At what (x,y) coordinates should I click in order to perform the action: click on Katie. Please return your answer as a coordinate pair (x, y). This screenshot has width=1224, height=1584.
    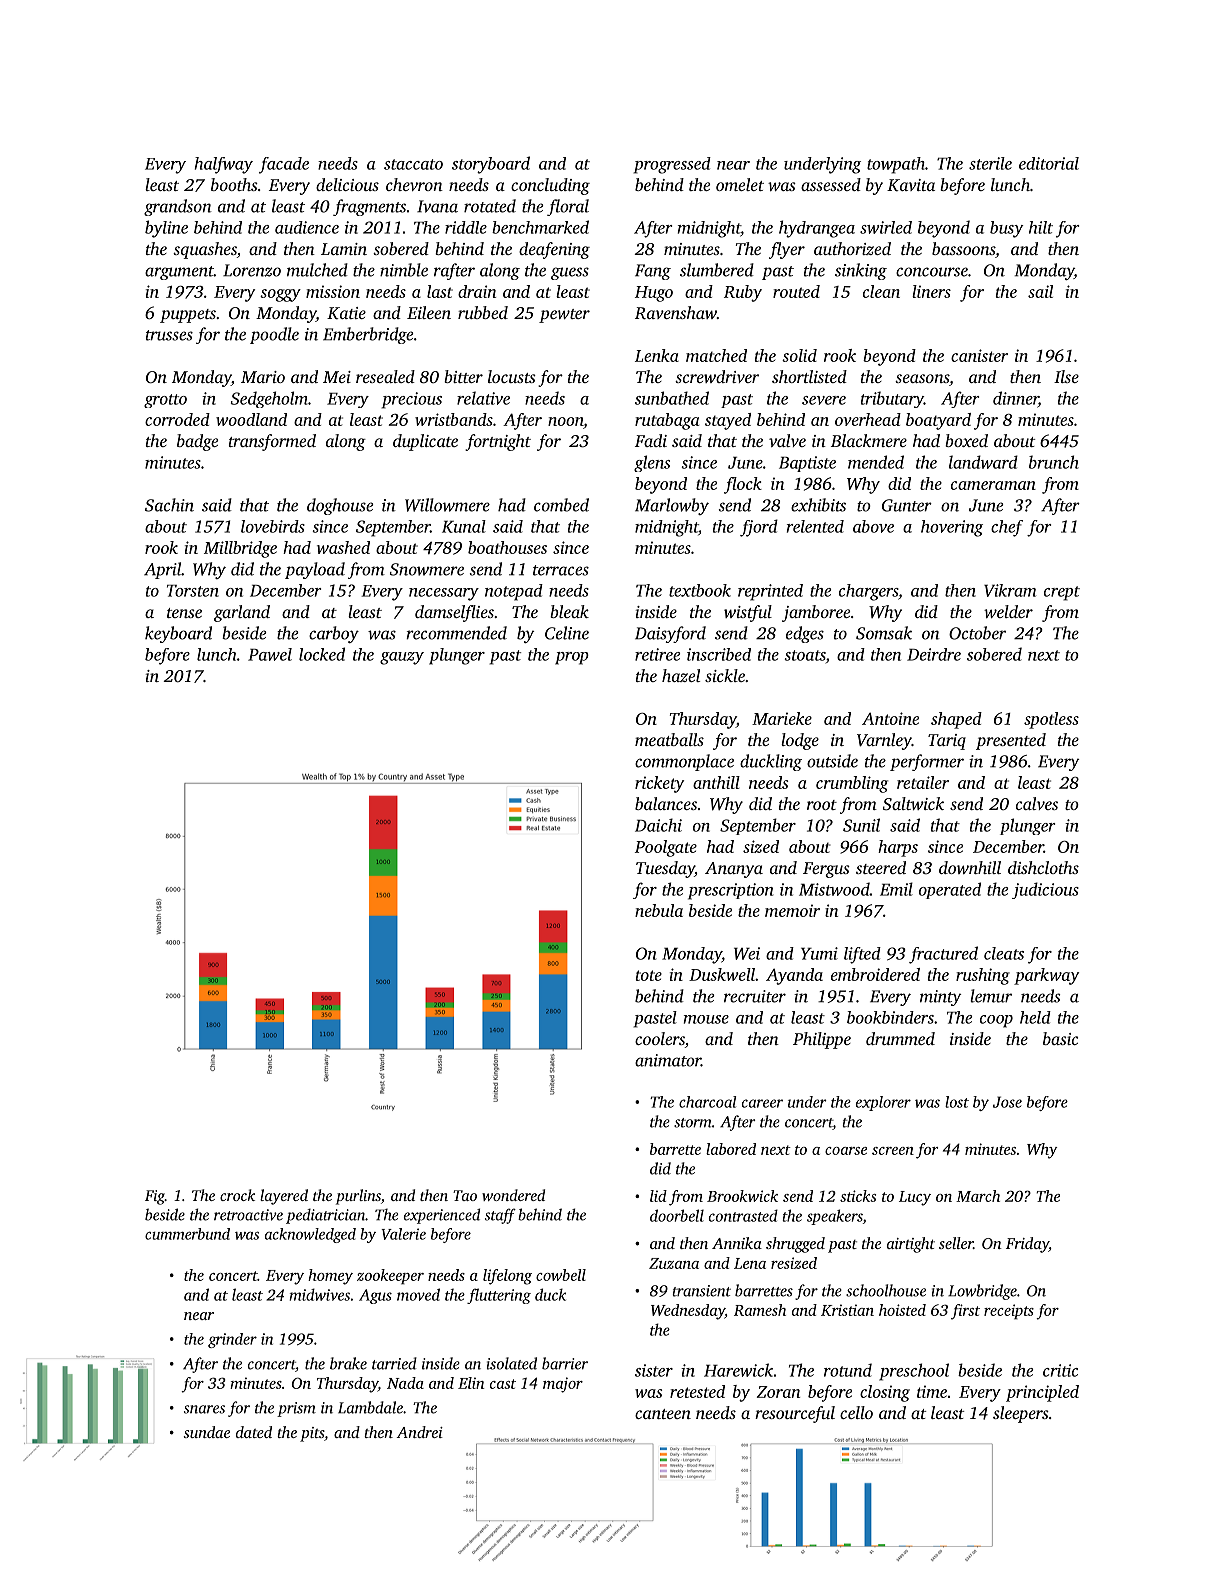
    Looking at the image, I should click on (346, 313).
